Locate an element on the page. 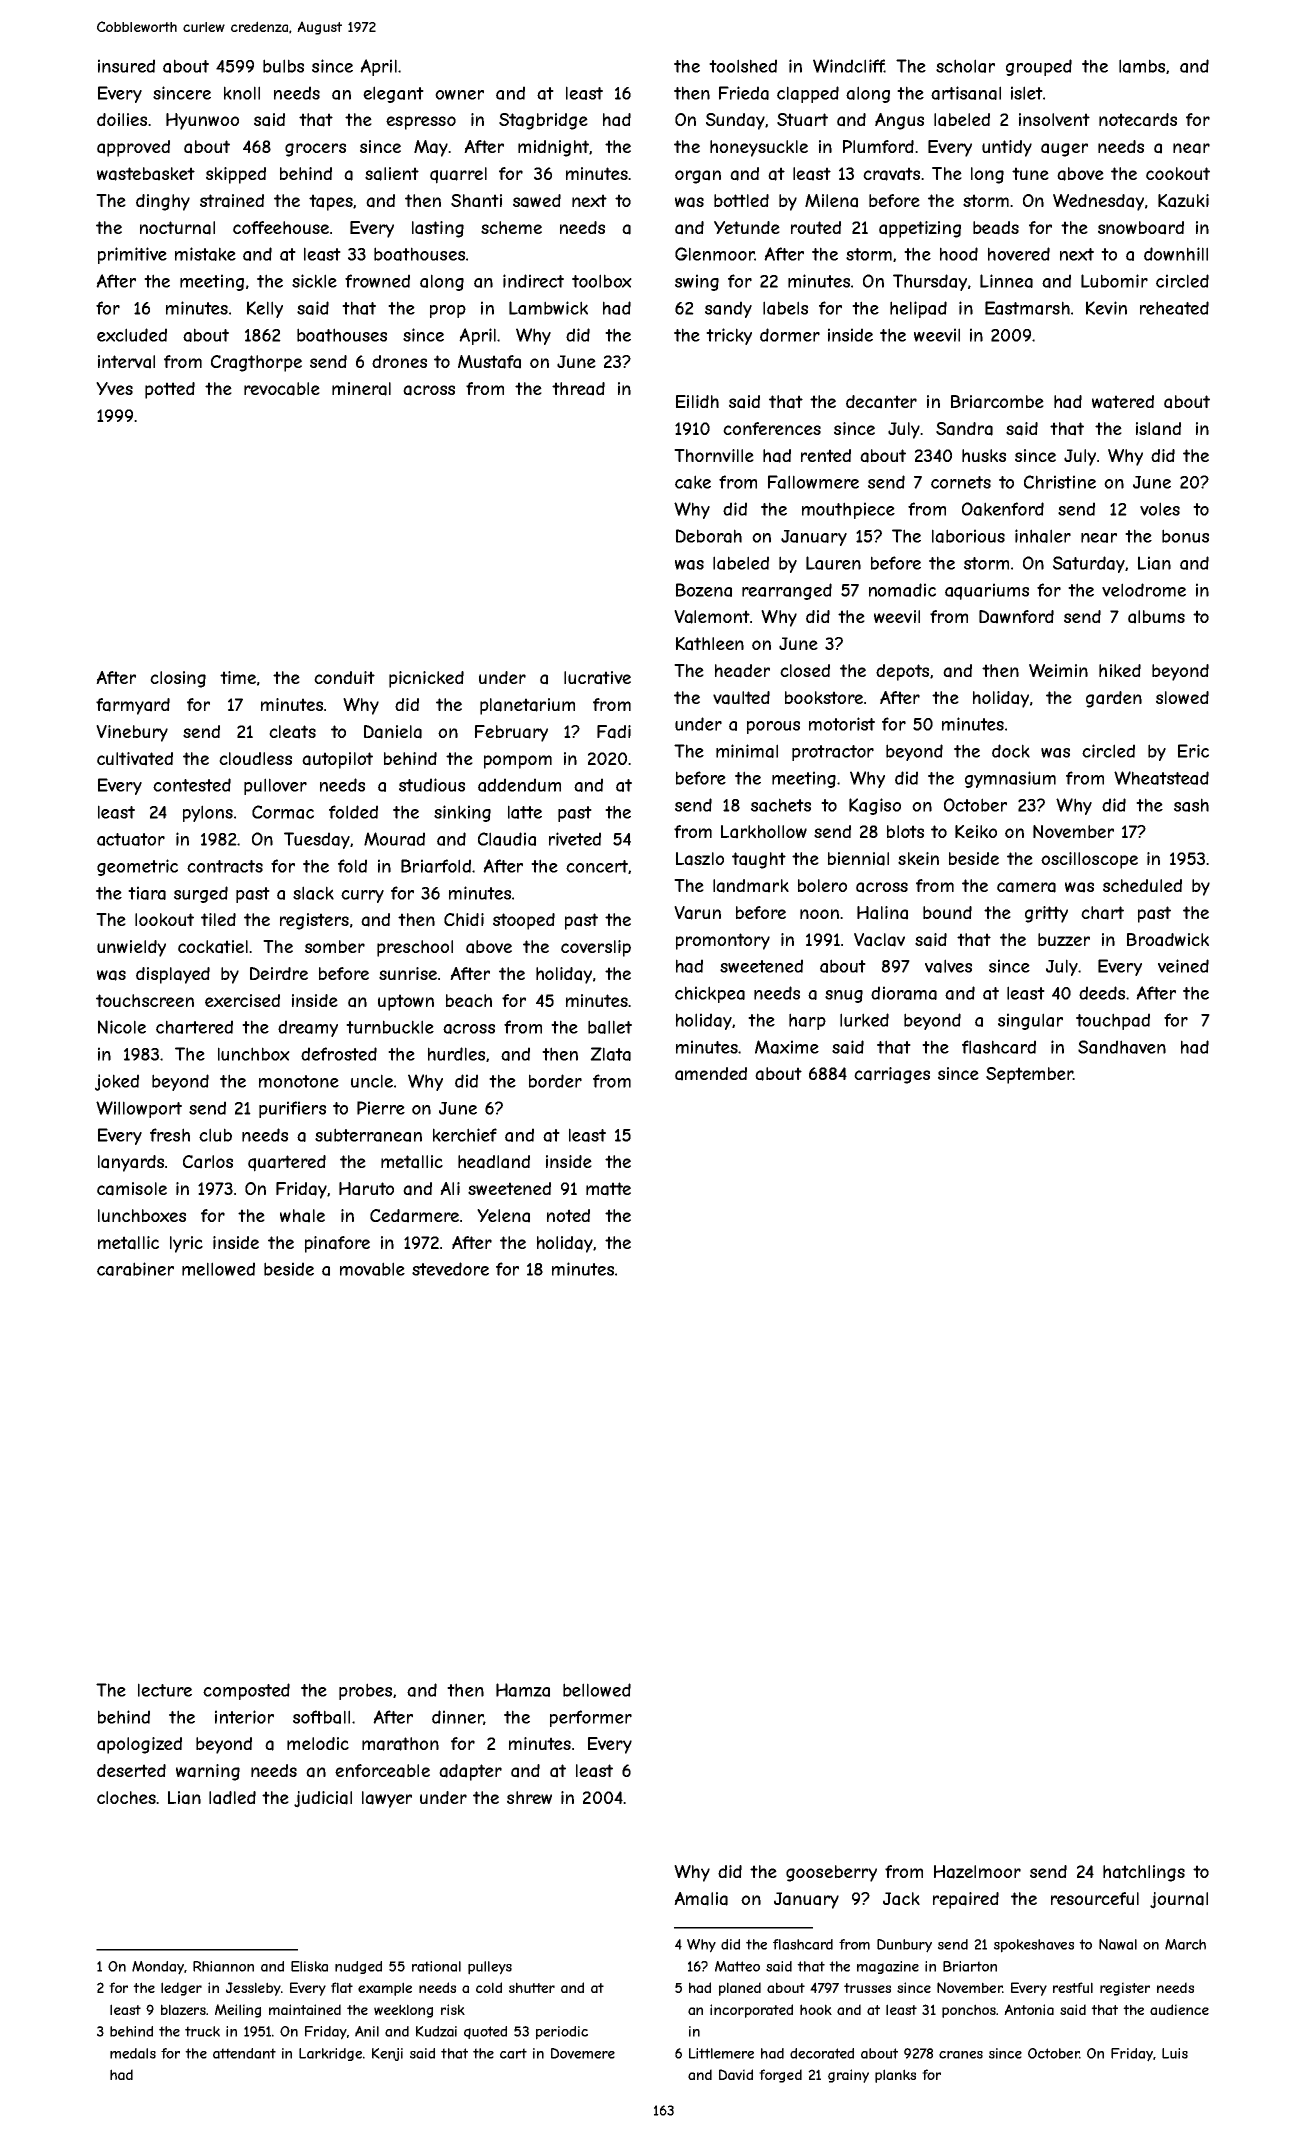  bellowed is located at coordinates (597, 1690).
